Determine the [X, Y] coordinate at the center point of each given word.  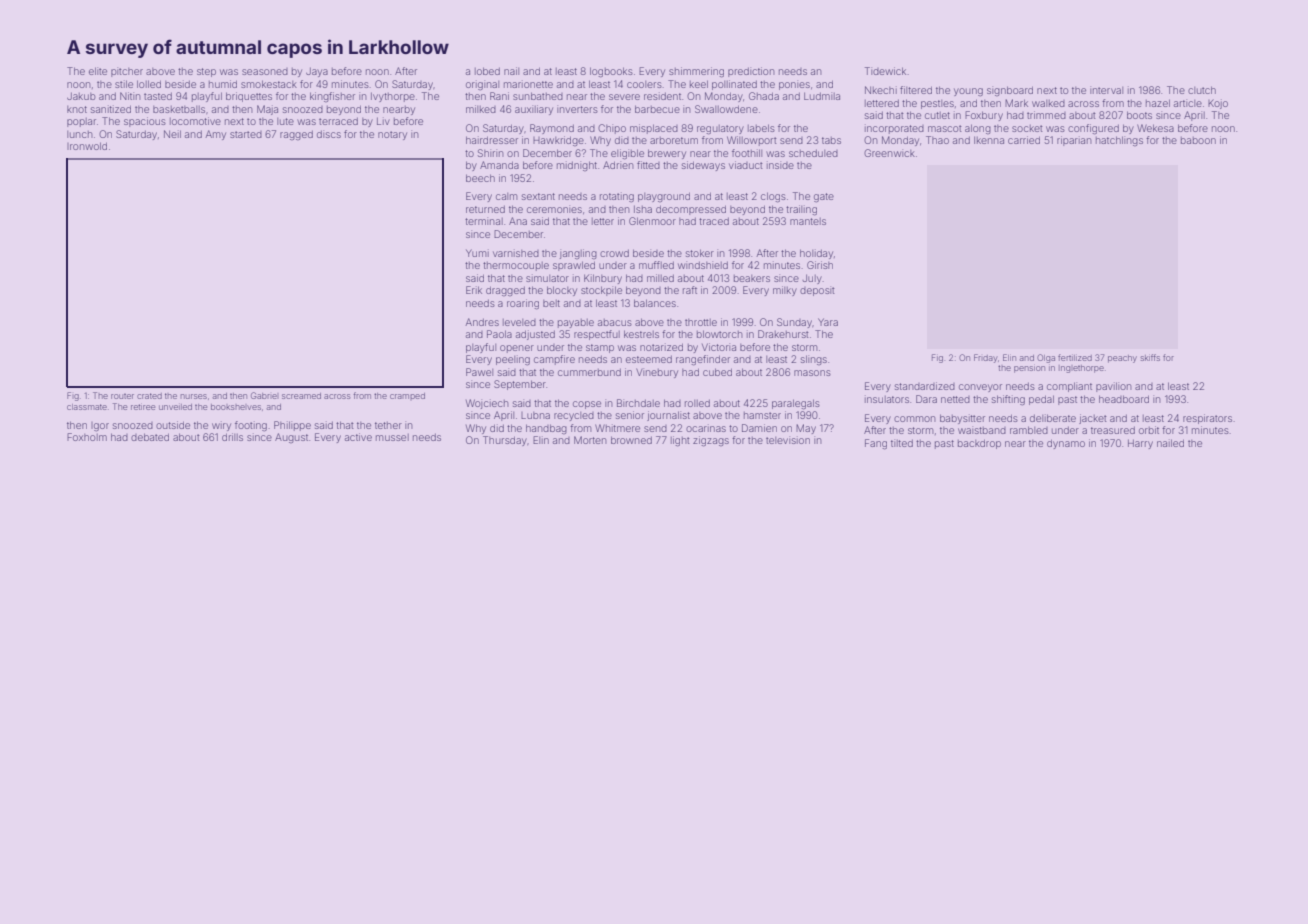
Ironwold [87, 146]
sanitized [111, 109]
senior [630, 415]
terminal [484, 221]
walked [1048, 103]
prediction [751, 72]
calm [506, 196]
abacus [615, 322]
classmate [87, 407]
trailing [801, 210]
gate [824, 197]
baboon [1198, 140]
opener [517, 349]
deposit [817, 291]
